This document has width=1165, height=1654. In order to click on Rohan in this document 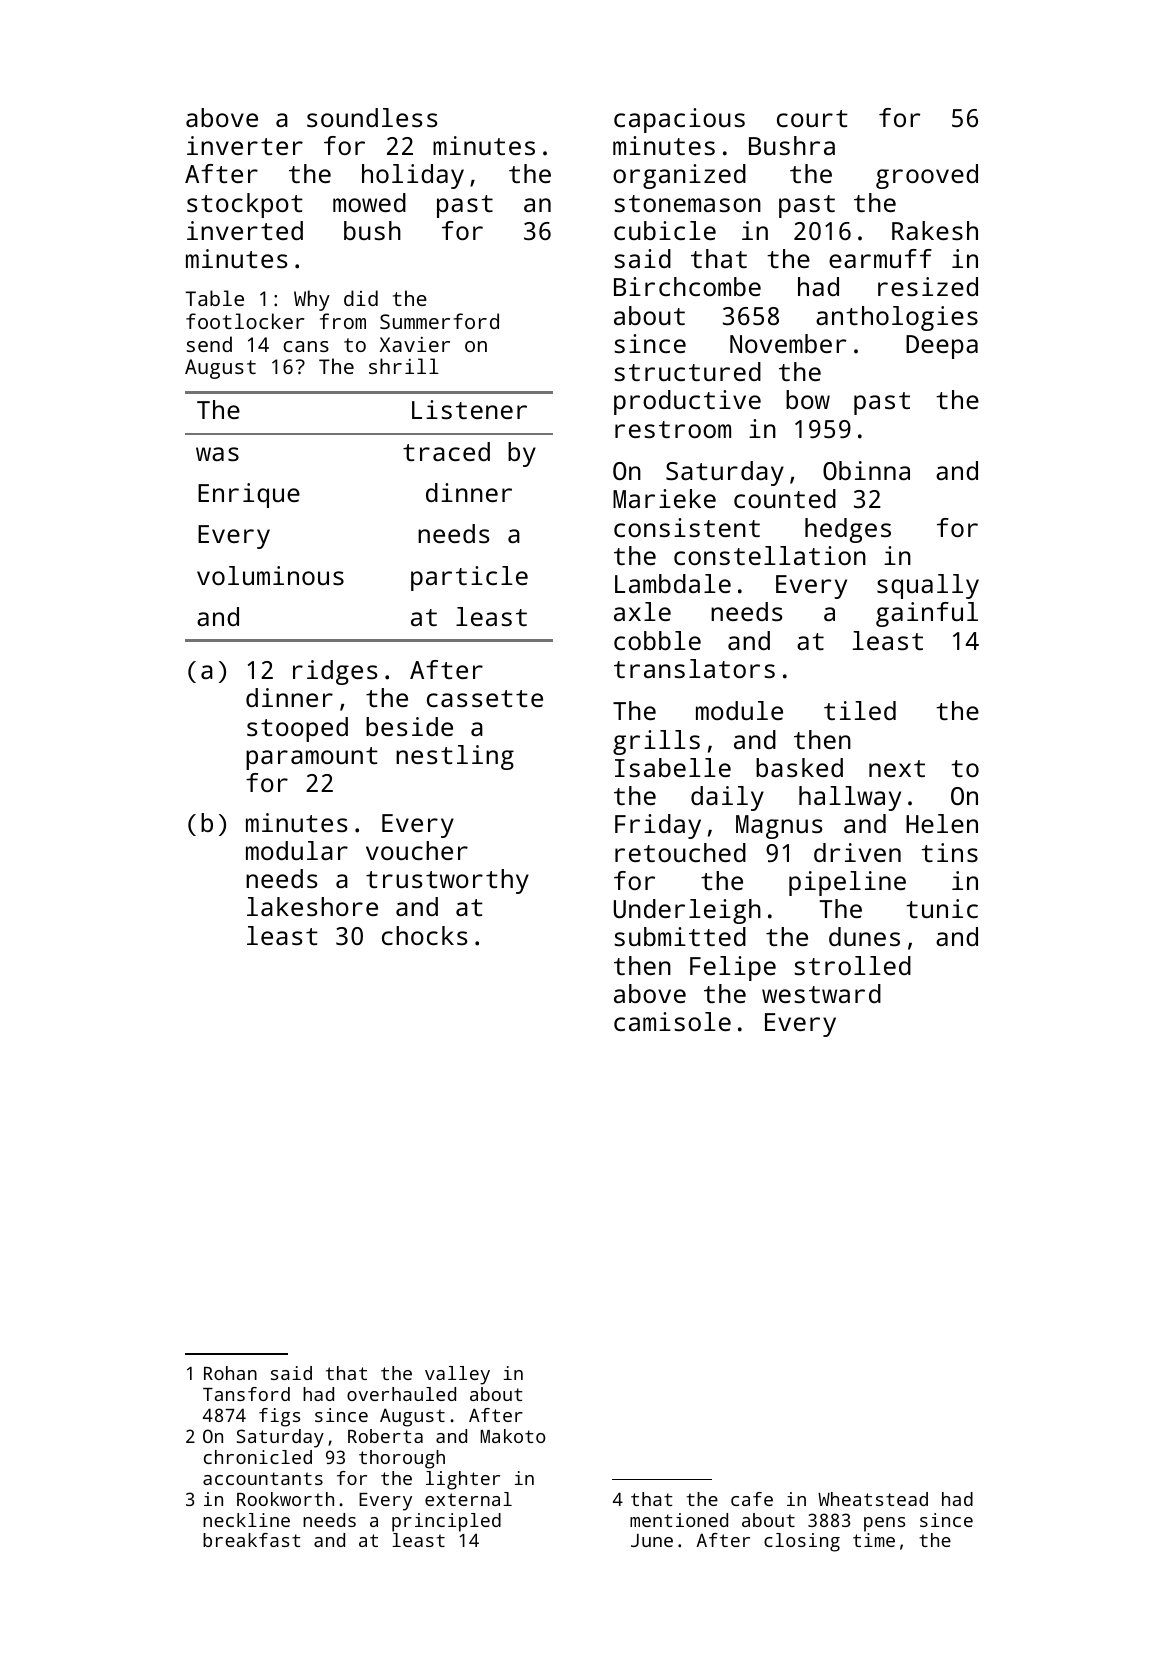, I will do `click(230, 1373)`.
